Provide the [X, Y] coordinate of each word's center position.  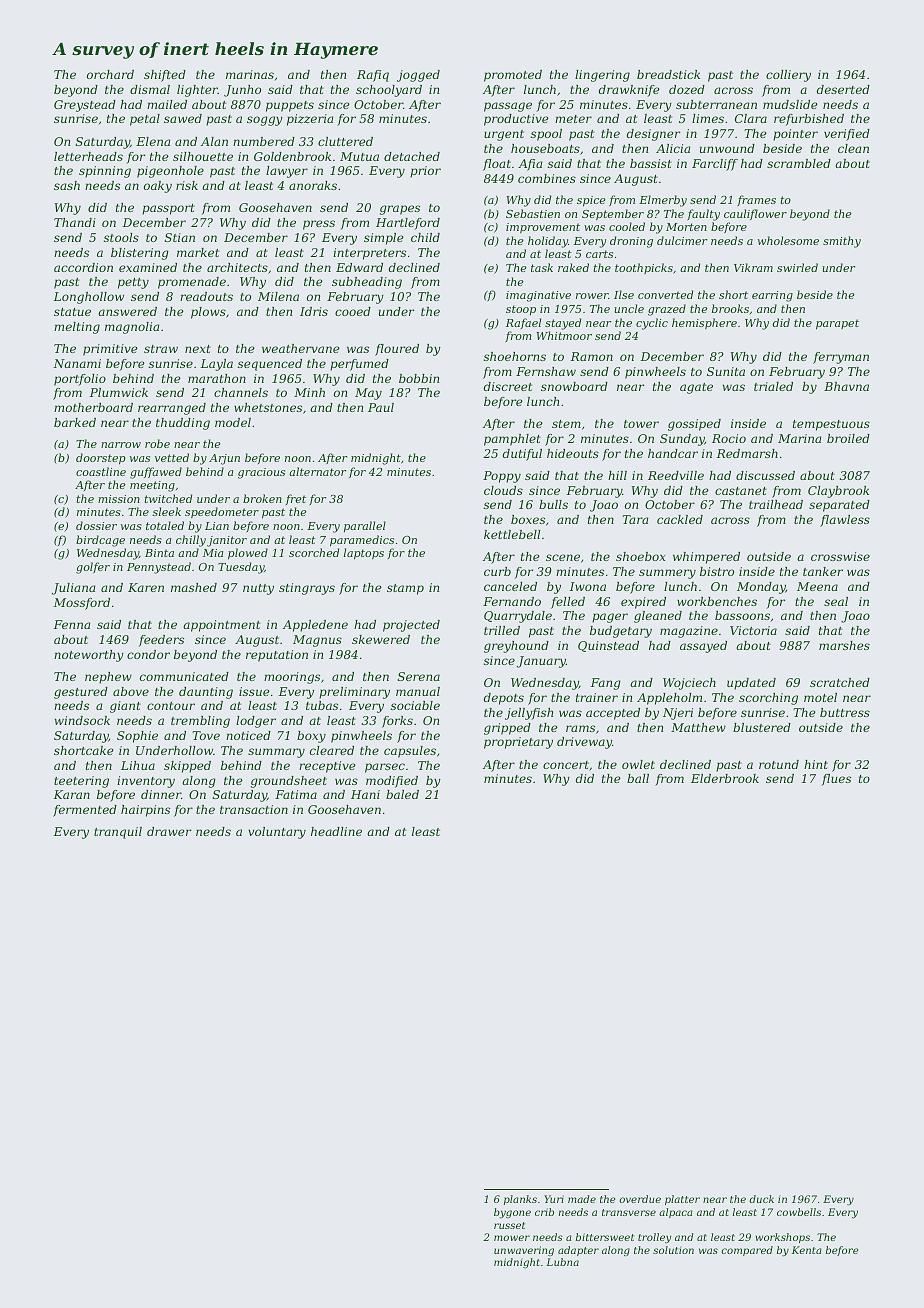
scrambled [799, 163]
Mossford [82, 604]
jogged [418, 76]
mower [512, 1238]
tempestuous [831, 425]
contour [171, 706]
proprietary [518, 743]
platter [682, 1200]
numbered [264, 141]
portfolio [80, 380]
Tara [635, 519]
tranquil [118, 833]
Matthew [698, 727]
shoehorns [515, 356]
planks [520, 1200]
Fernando [512, 601]
